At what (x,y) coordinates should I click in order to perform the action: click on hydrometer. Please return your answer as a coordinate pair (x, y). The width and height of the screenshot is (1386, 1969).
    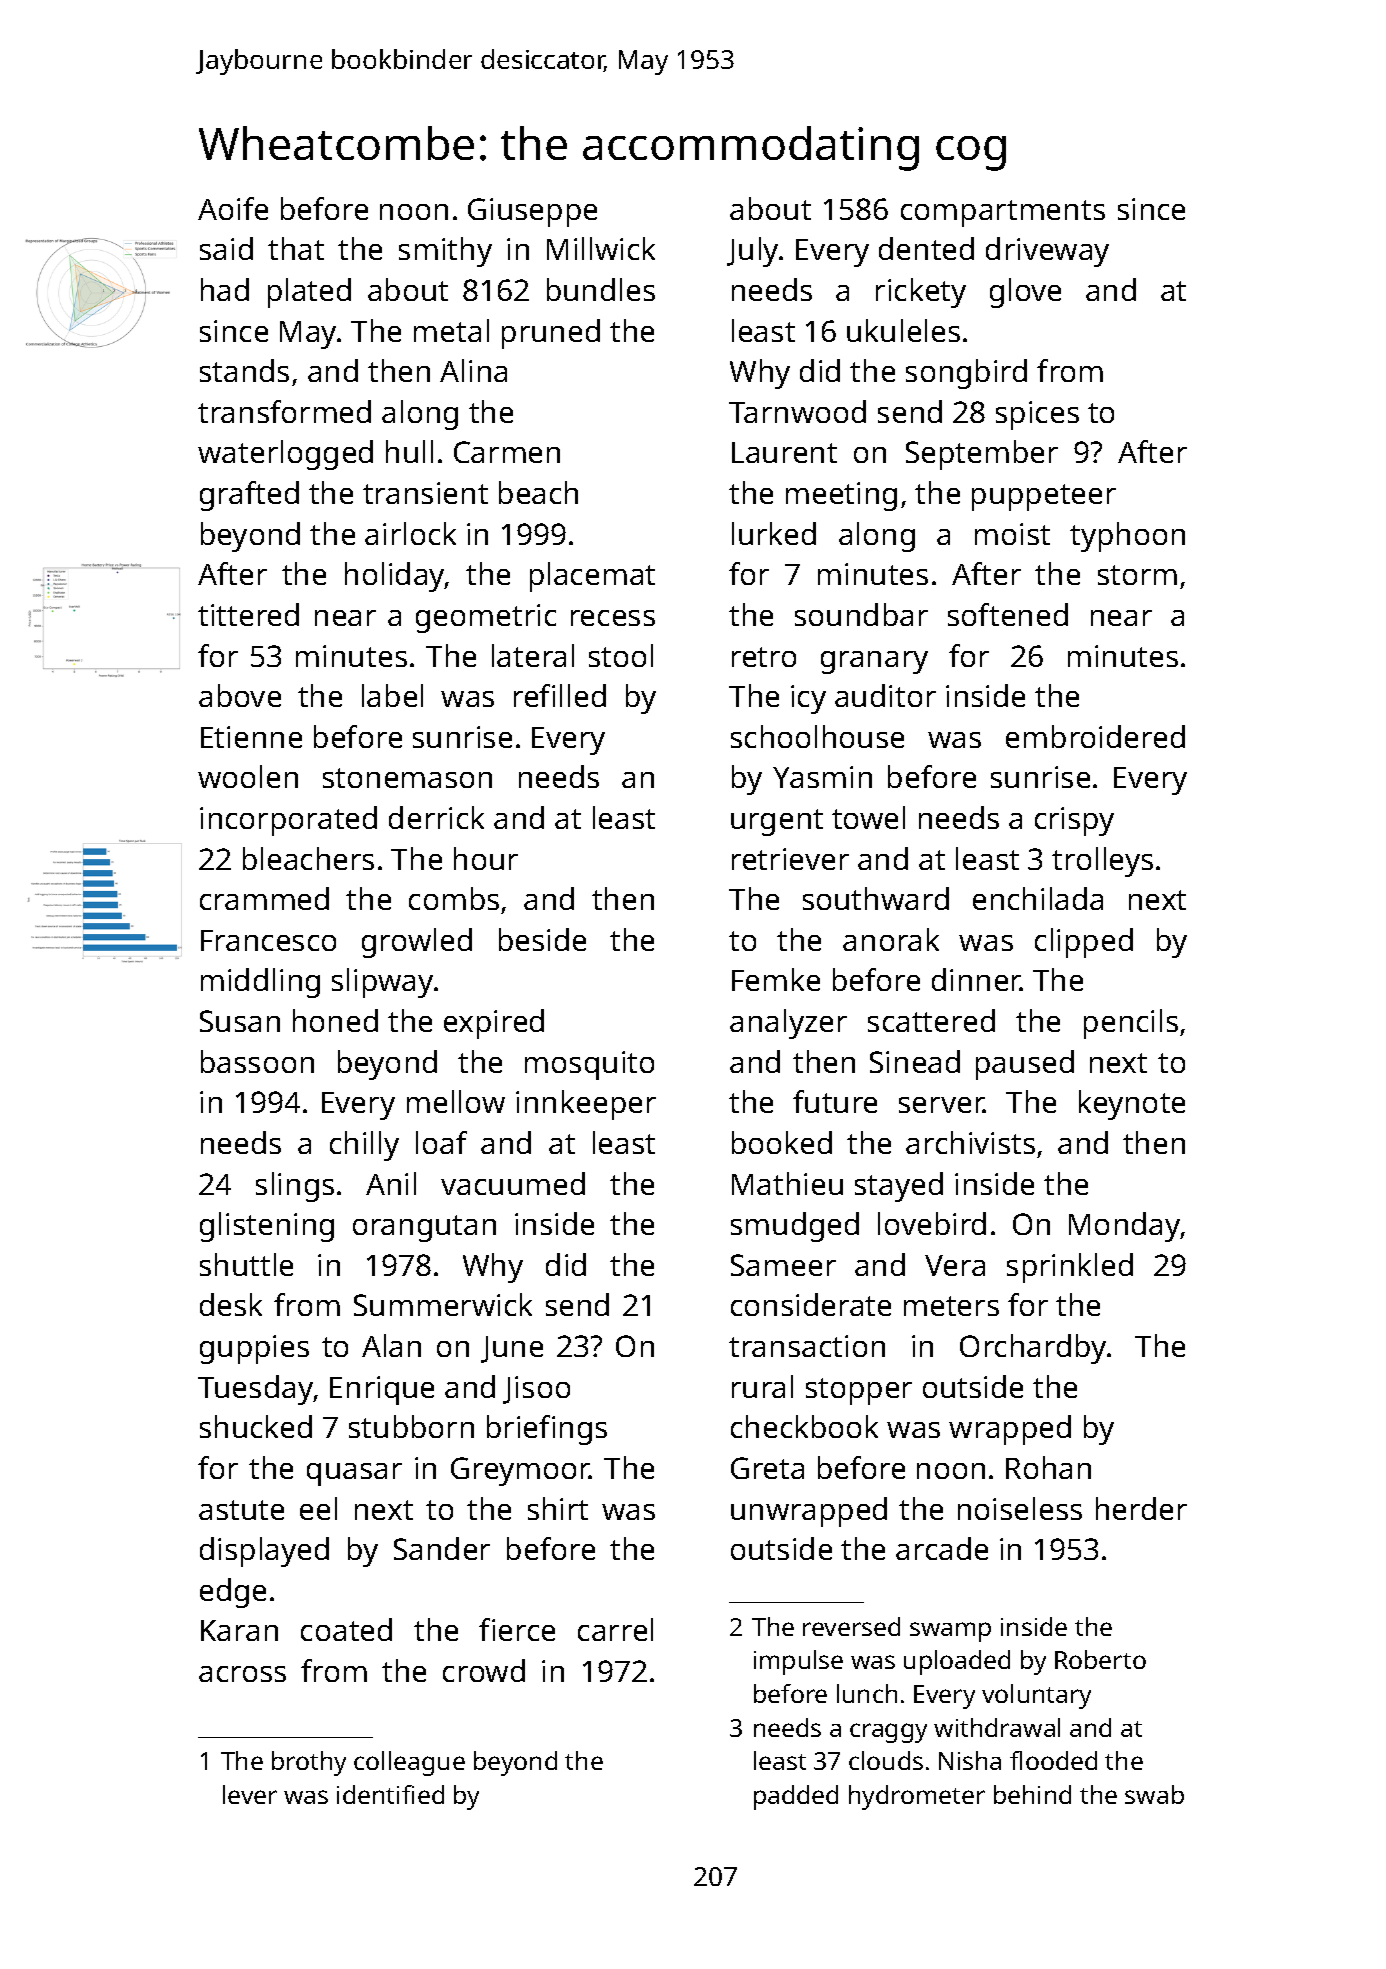
    Looking at the image, I should click on (917, 1797).
